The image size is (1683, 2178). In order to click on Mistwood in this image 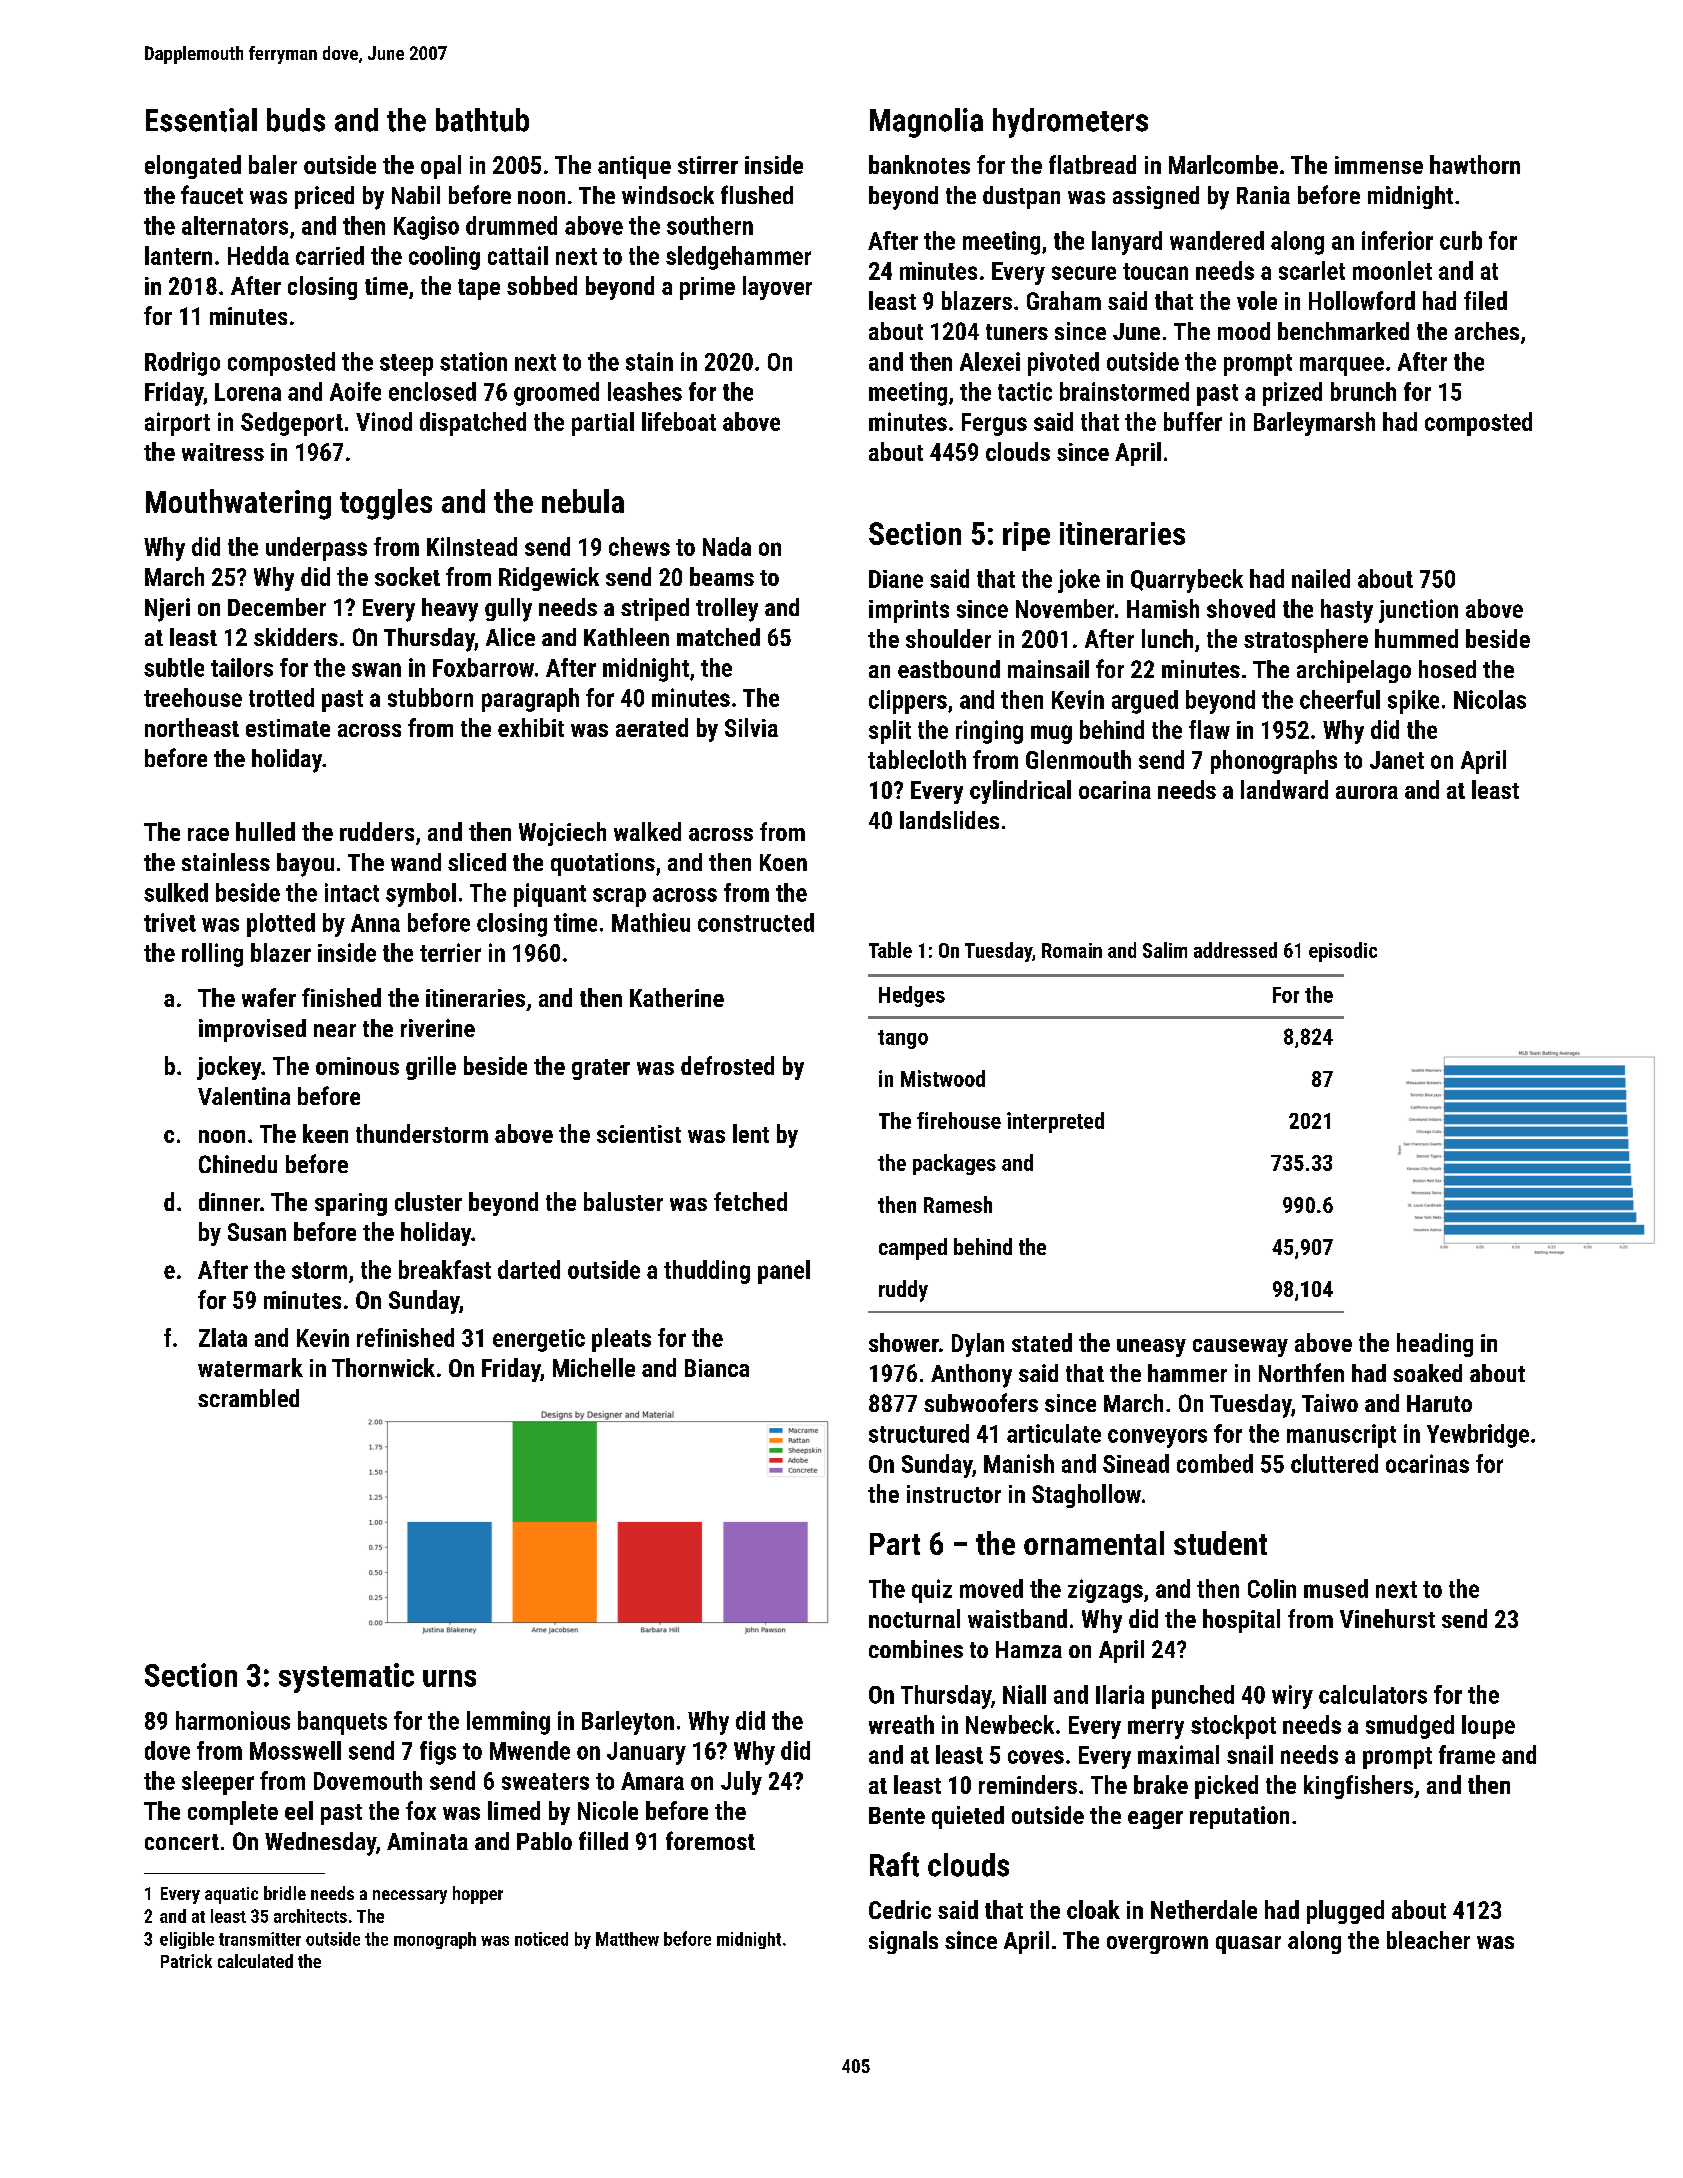, I will do `click(943, 1078)`.
